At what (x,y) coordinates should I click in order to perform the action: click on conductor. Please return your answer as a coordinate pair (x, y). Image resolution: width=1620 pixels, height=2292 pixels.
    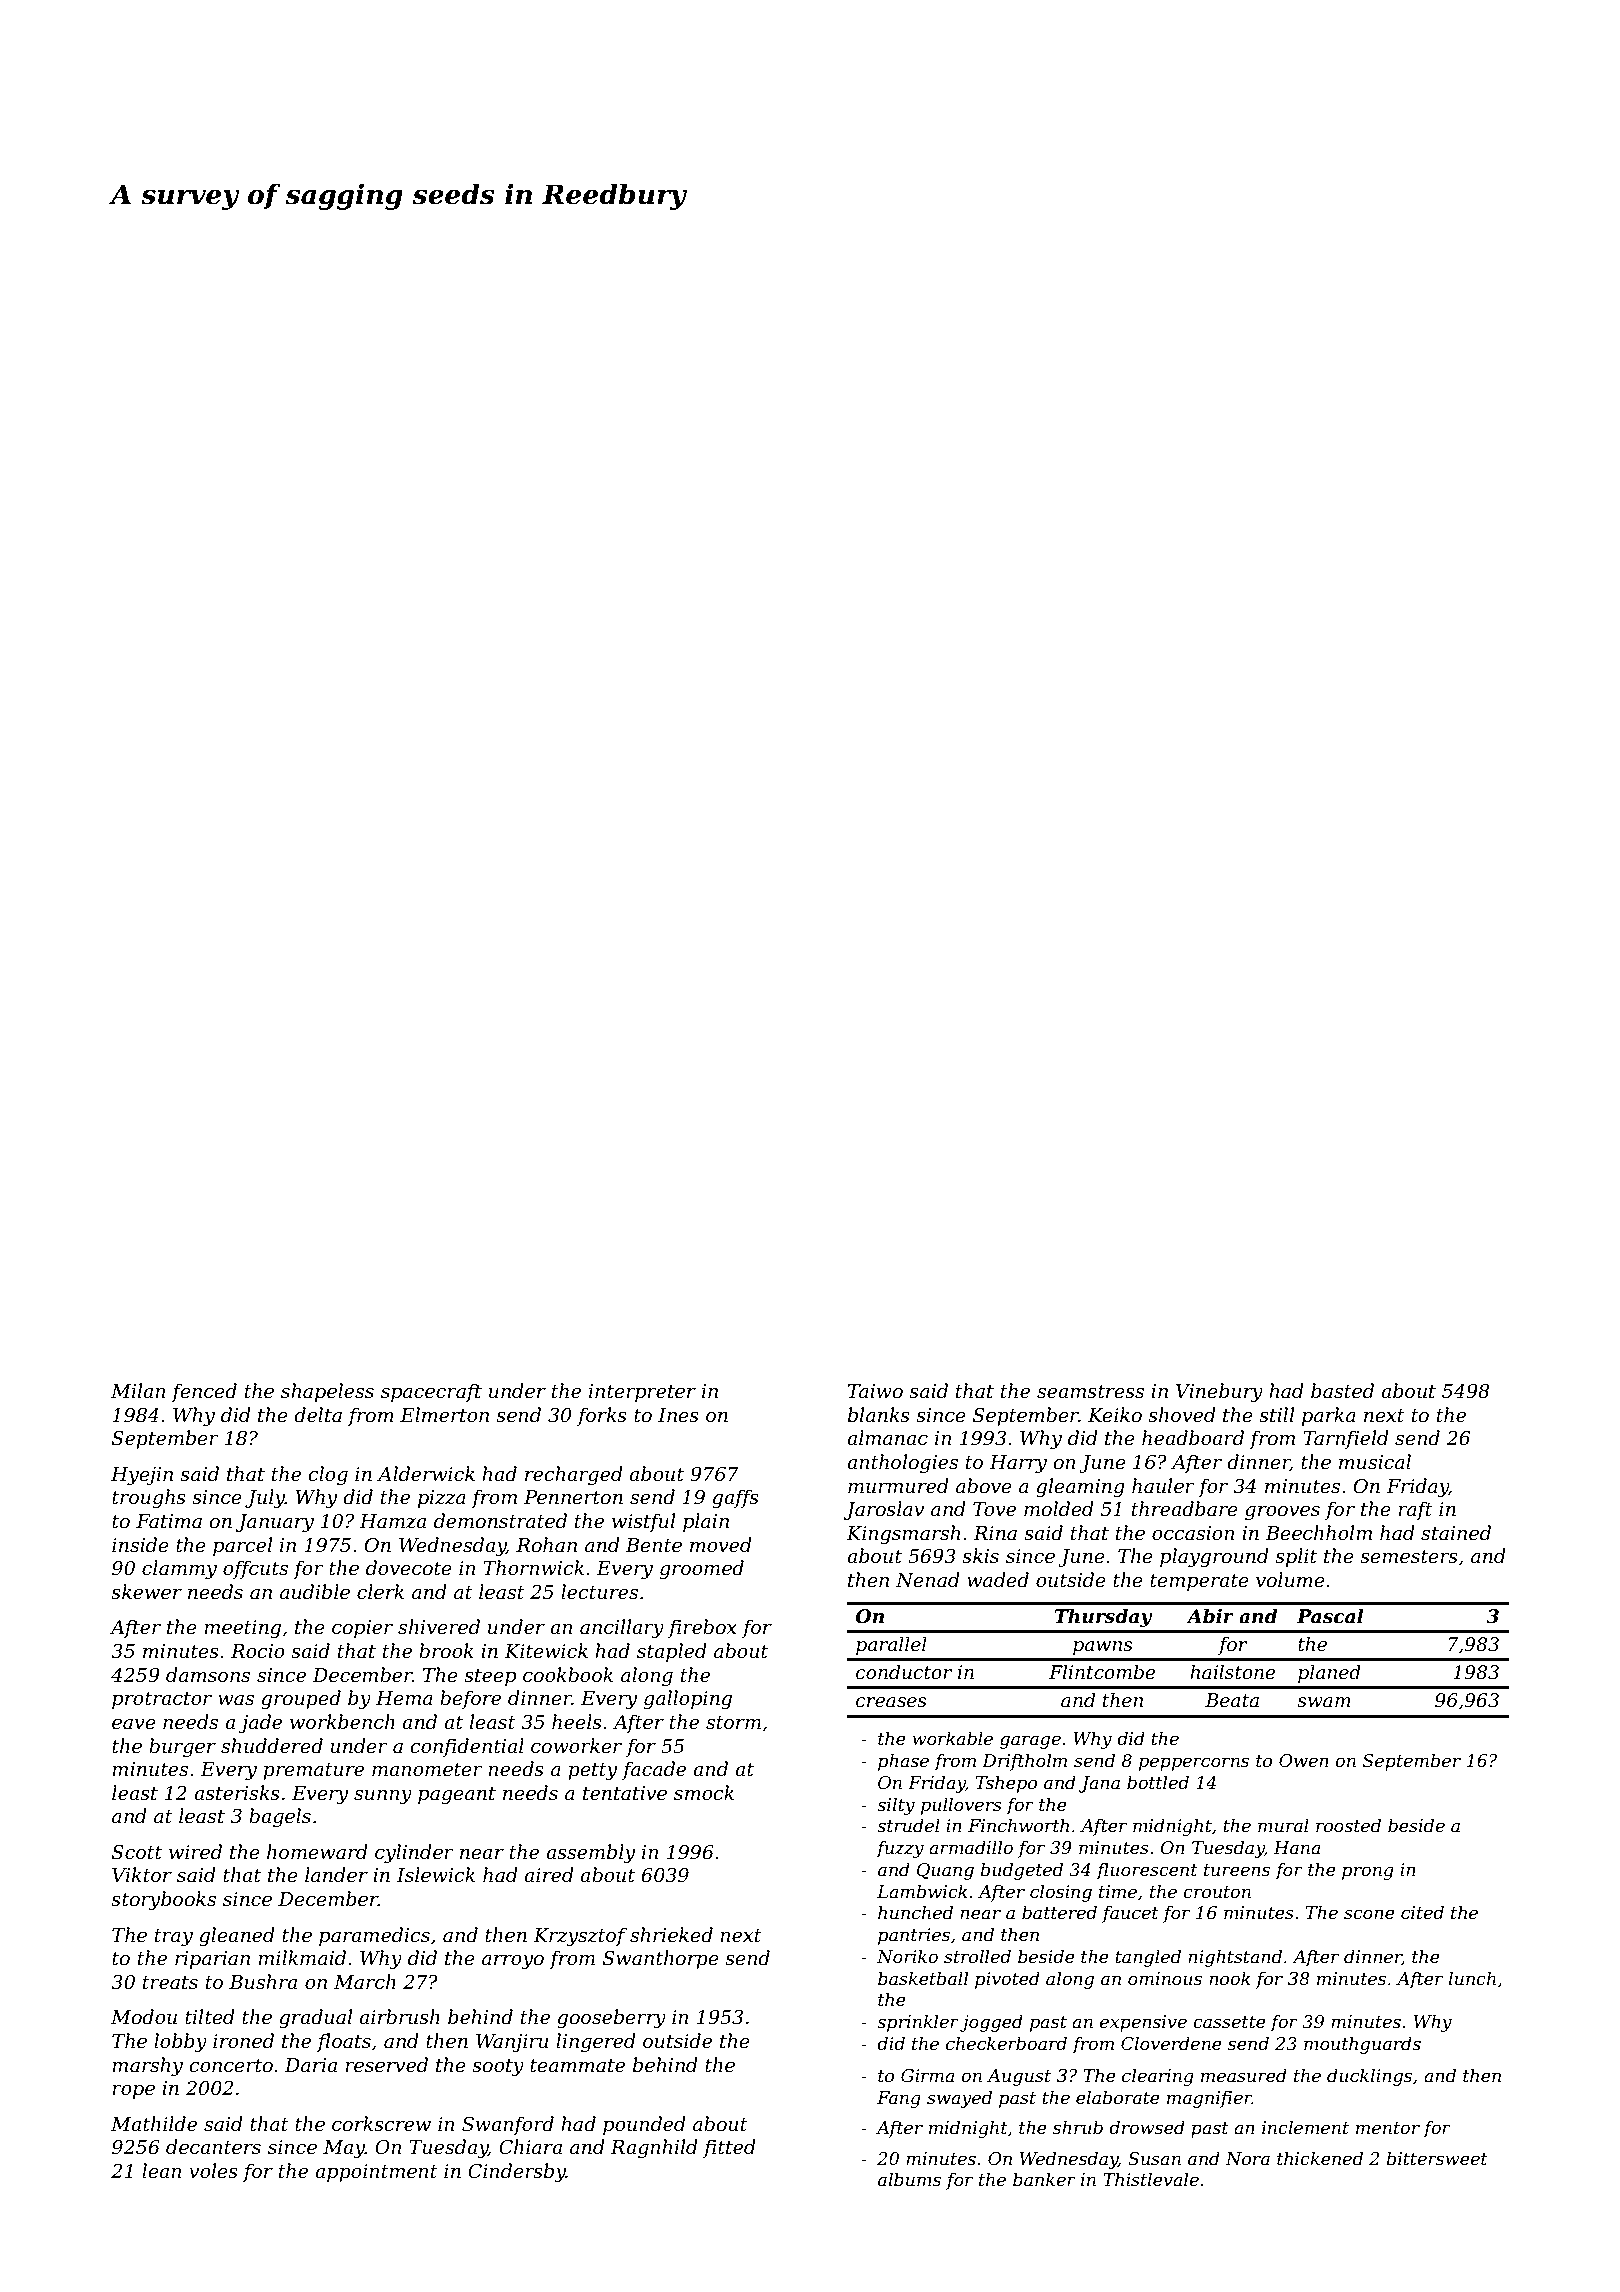
    Looking at the image, I should click on (904, 1672).
